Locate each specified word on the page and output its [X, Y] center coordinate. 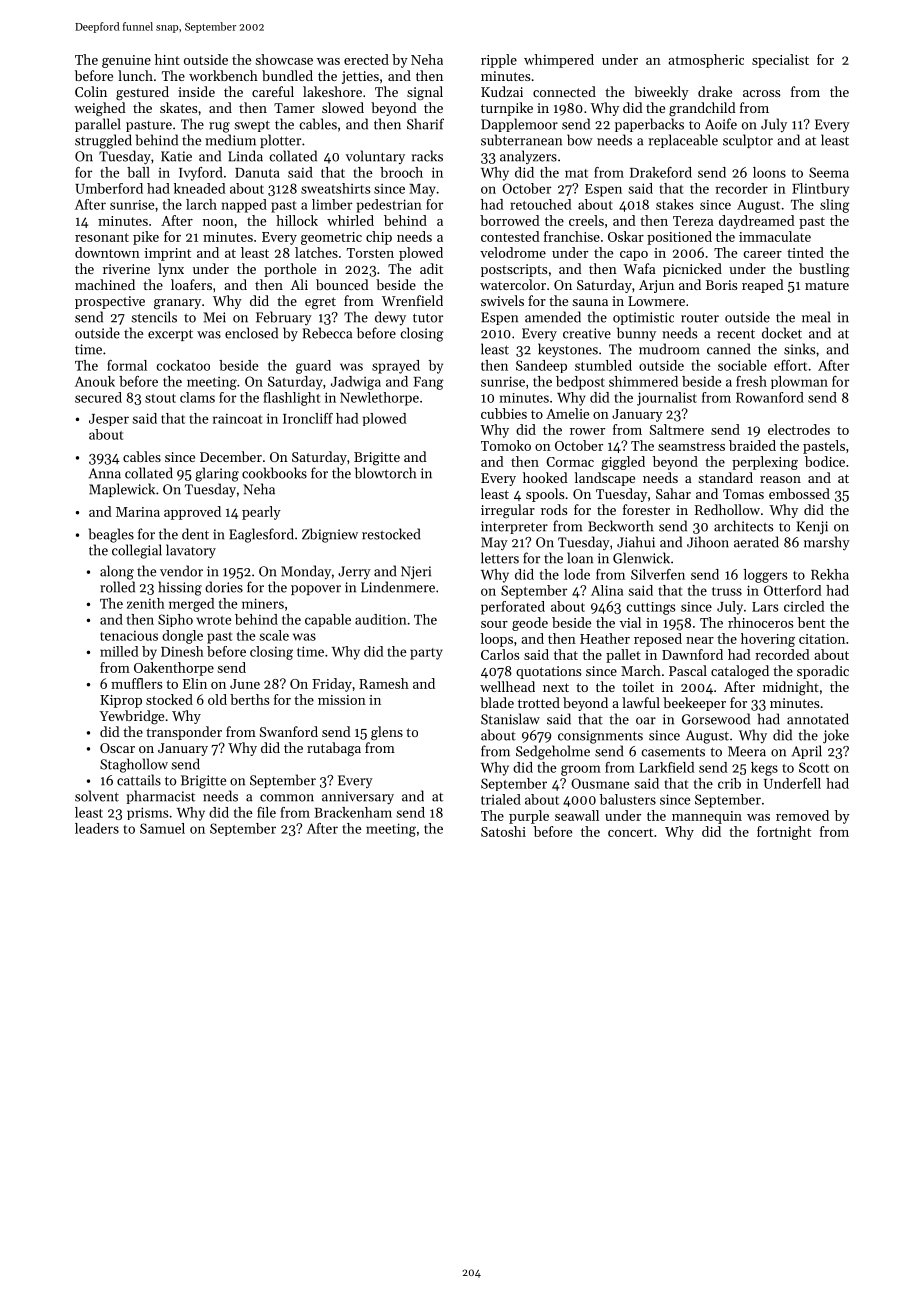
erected [366, 59]
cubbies [504, 413]
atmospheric [706, 61]
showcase [284, 59]
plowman [799, 382]
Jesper [109, 420]
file [266, 812]
